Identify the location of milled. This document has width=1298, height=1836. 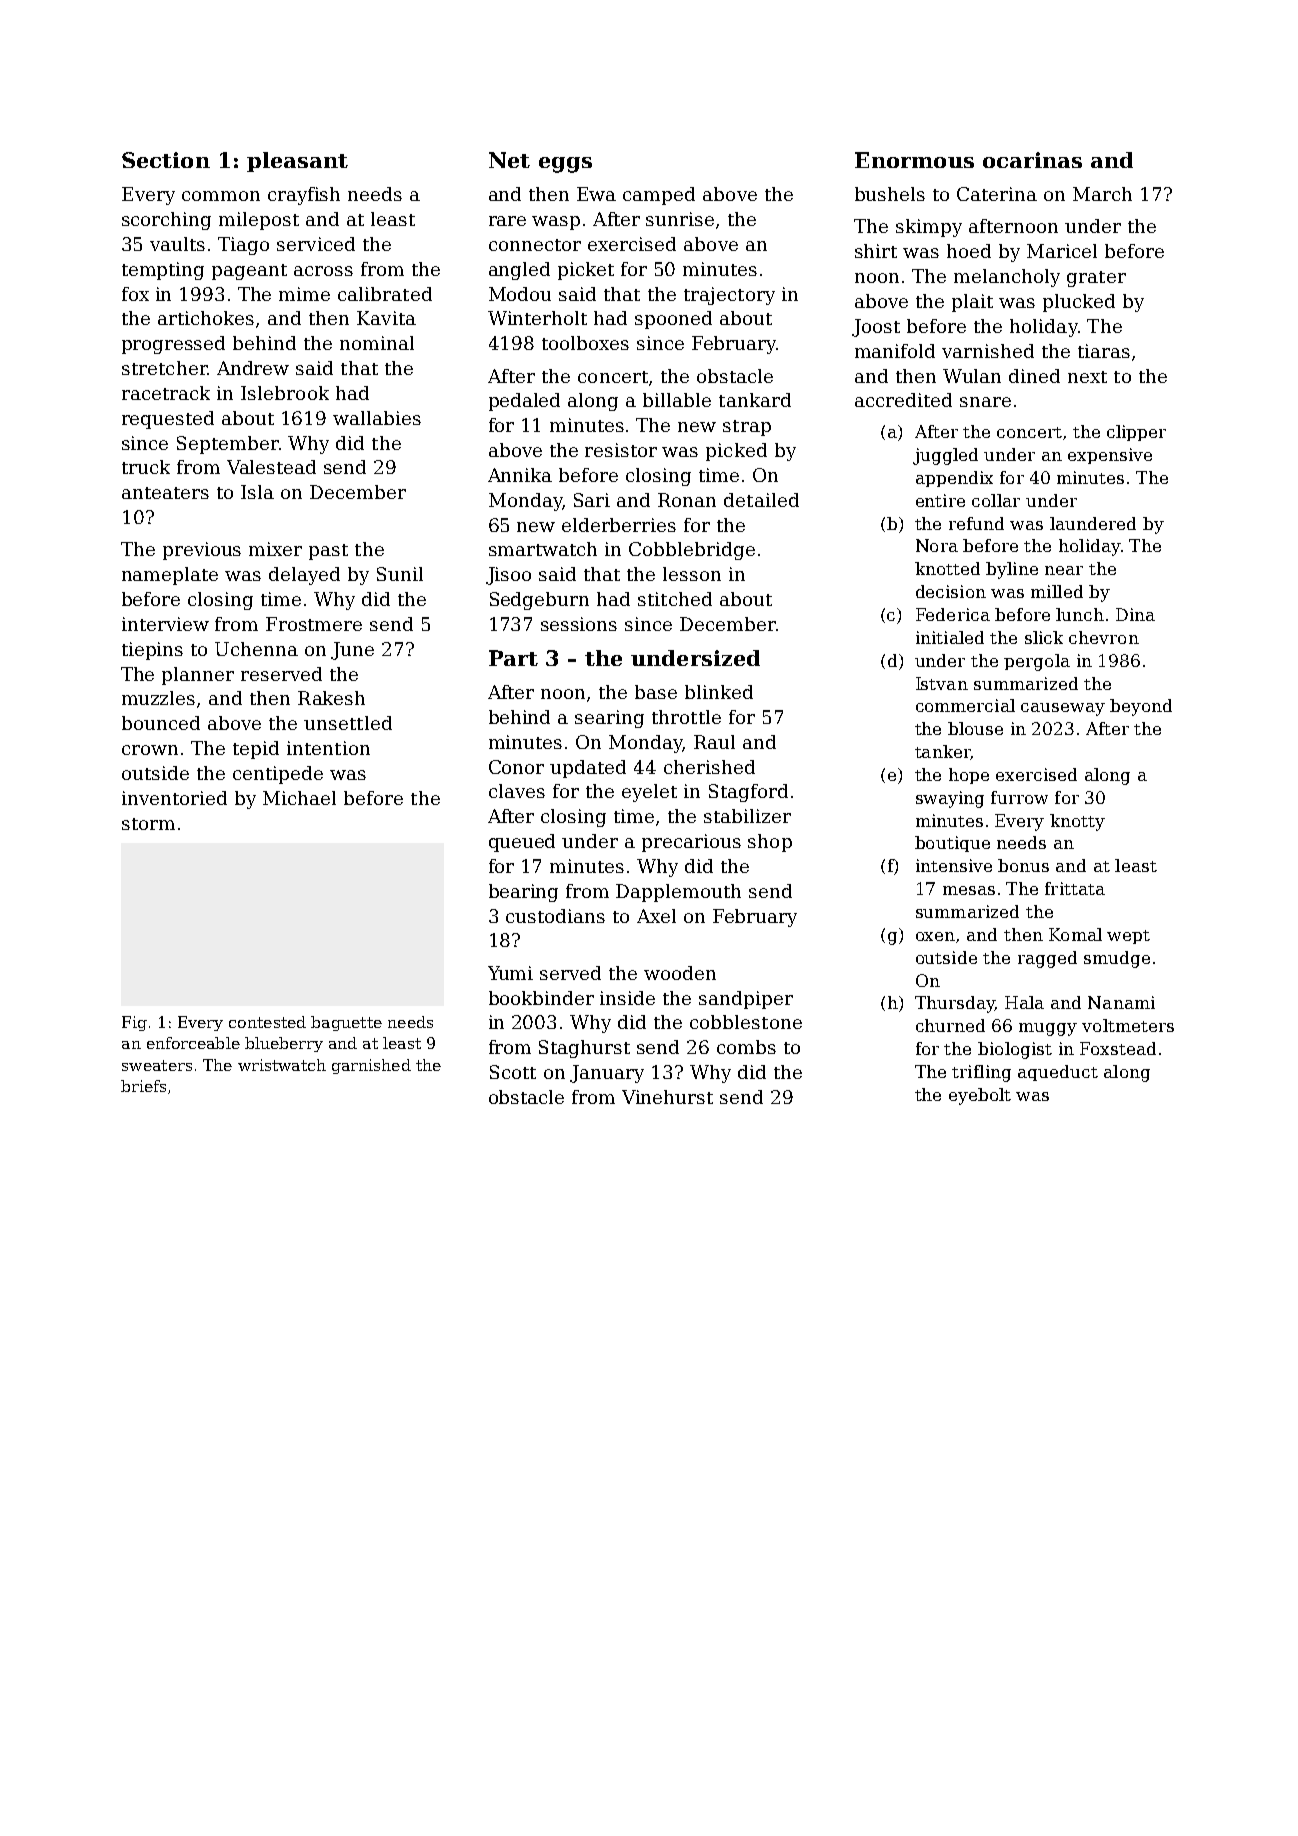
(1057, 591).
